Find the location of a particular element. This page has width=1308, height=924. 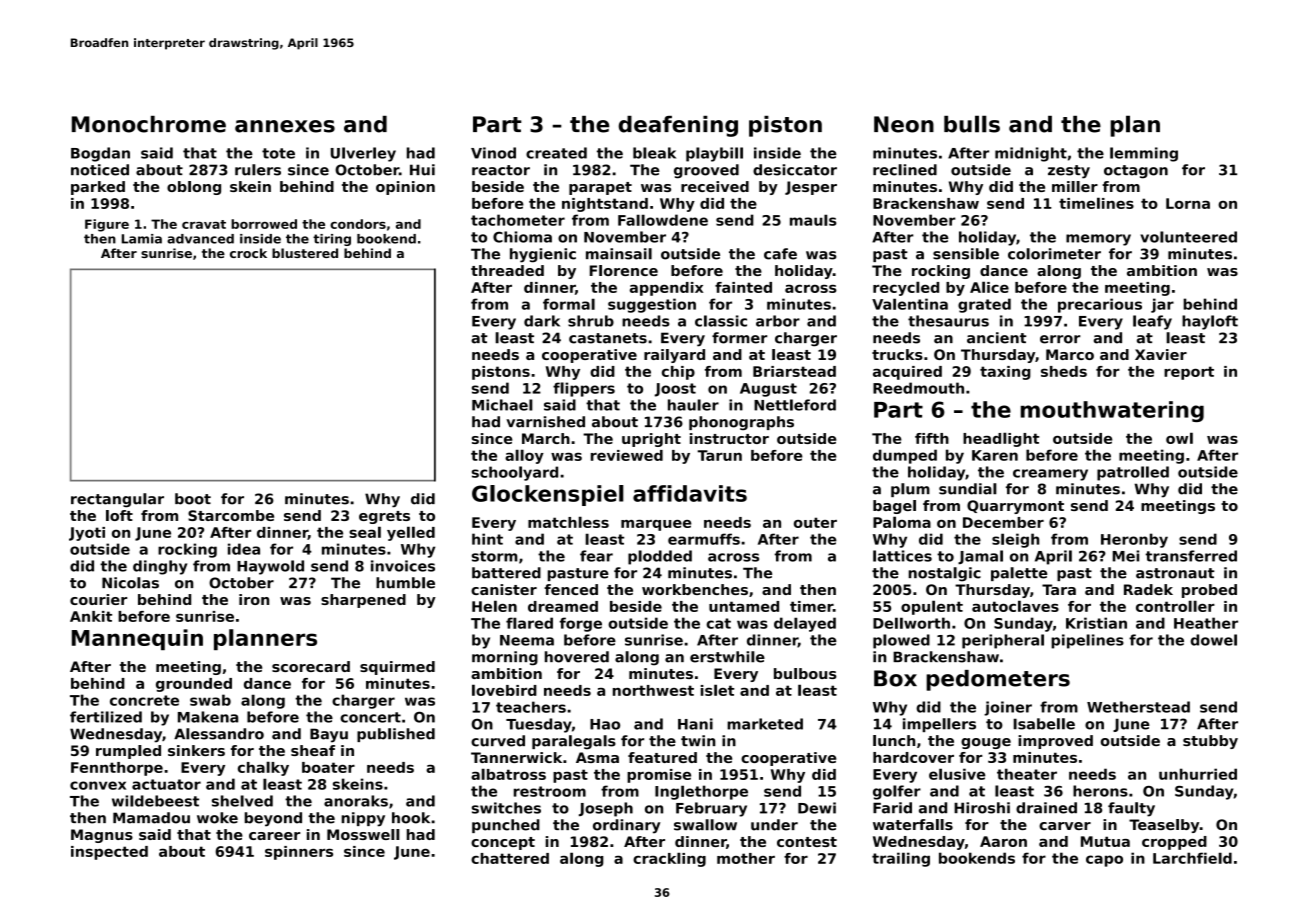

patrolled is located at coordinates (1133, 473).
